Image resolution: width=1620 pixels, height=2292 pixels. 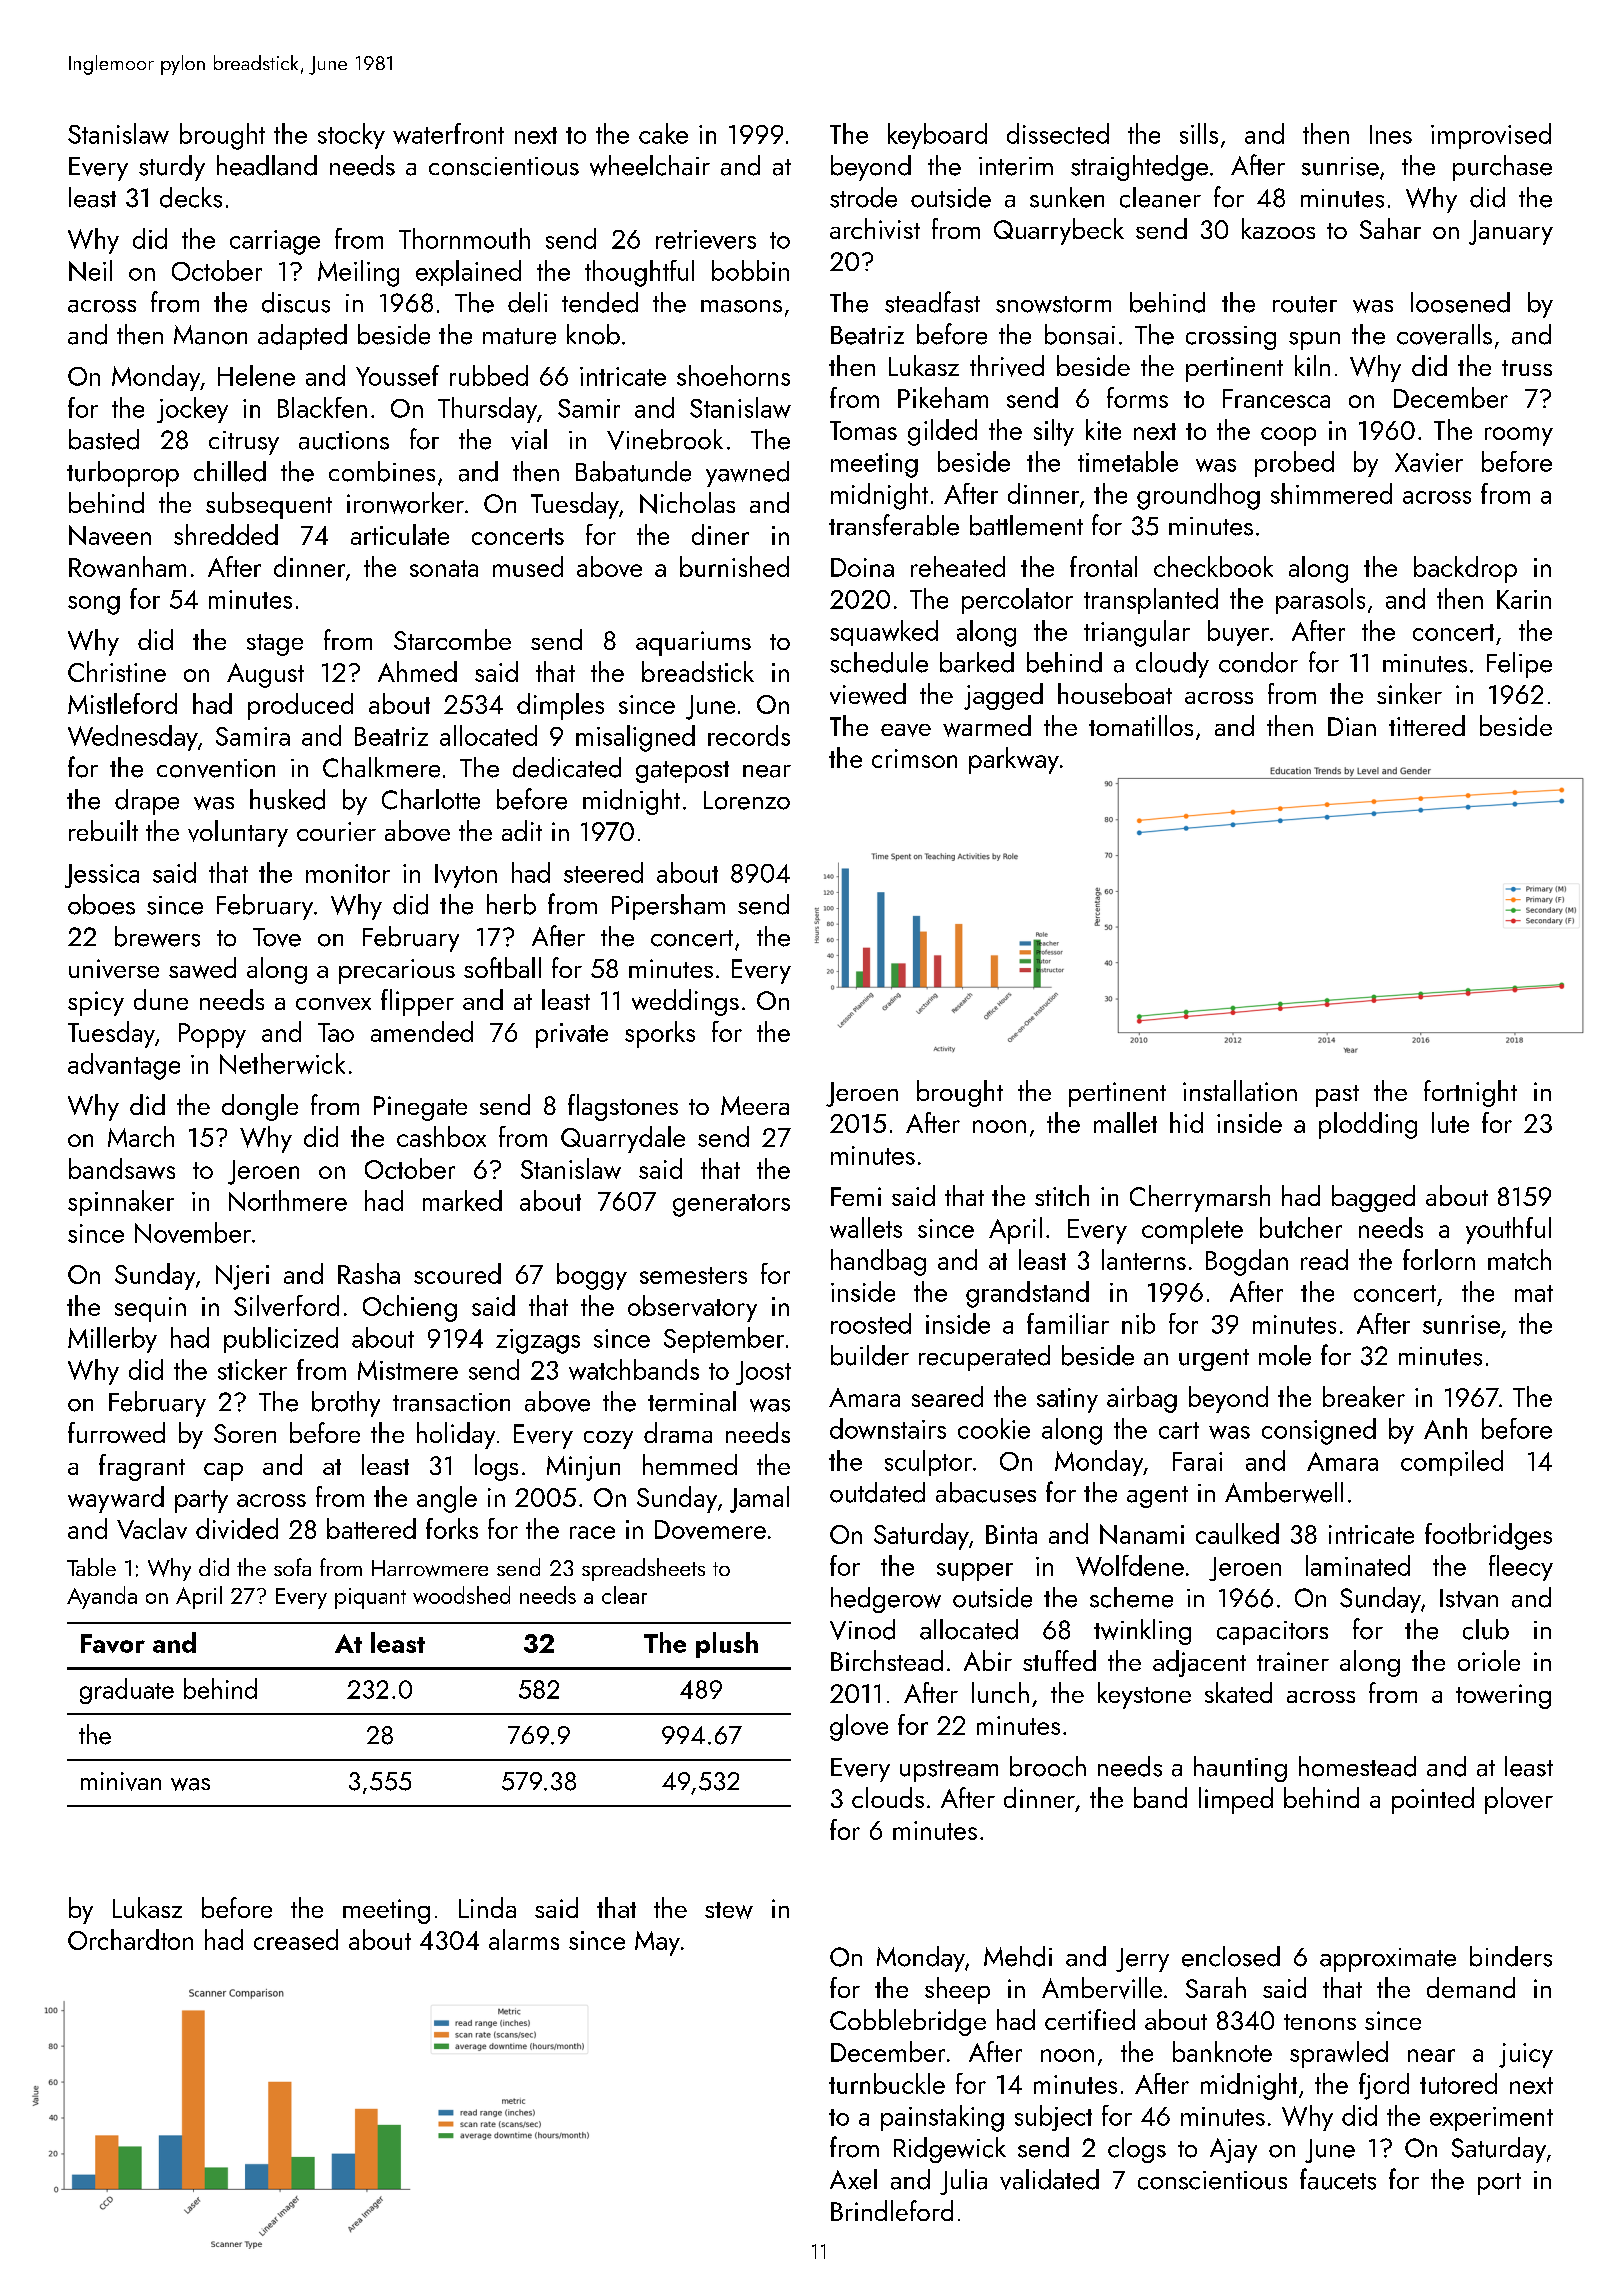 I want to click on roosted, so click(x=871, y=1323).
